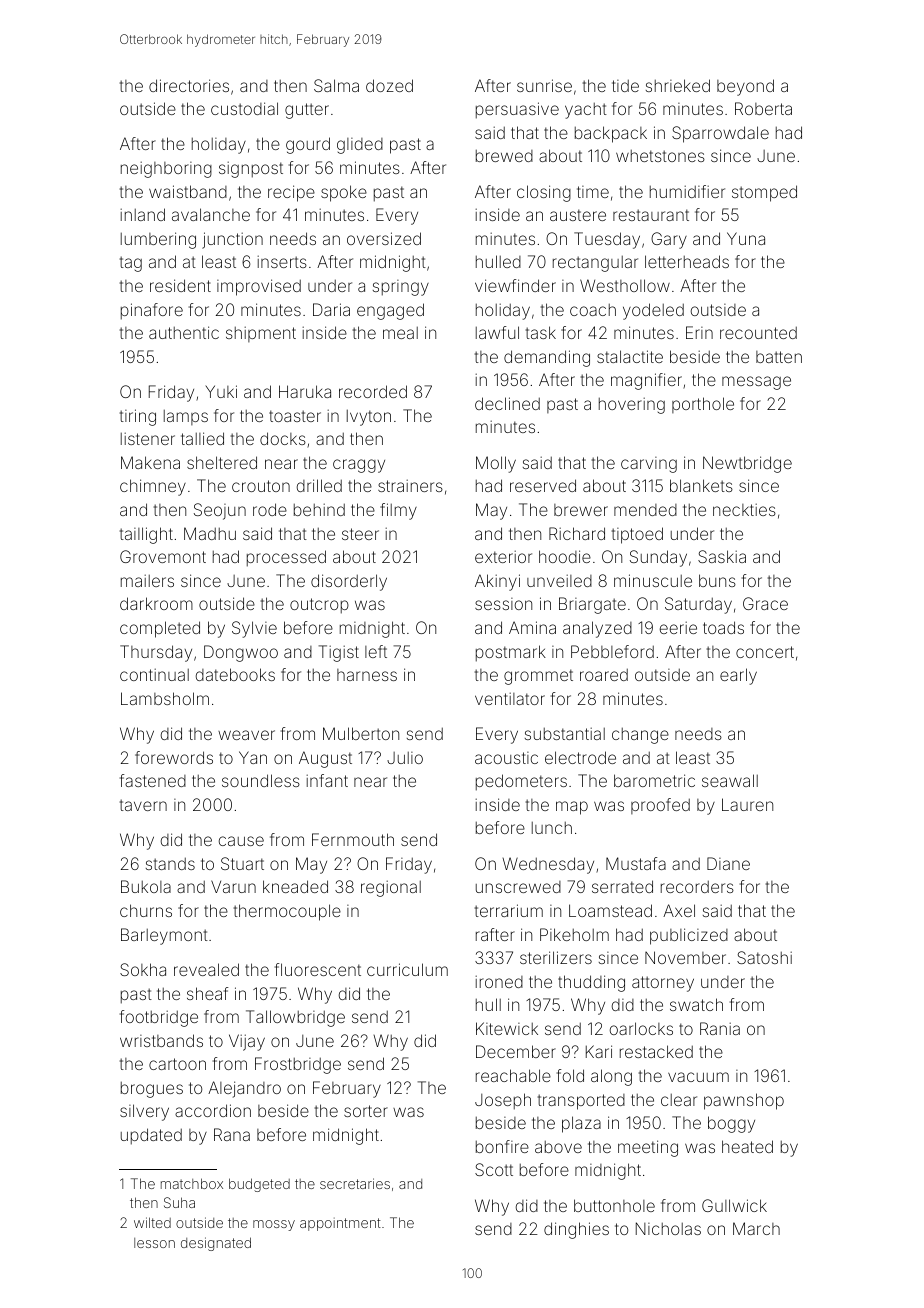 The height and width of the document is (1308, 924). Describe the element at coordinates (649, 465) in the document. I see `carving` at that location.
